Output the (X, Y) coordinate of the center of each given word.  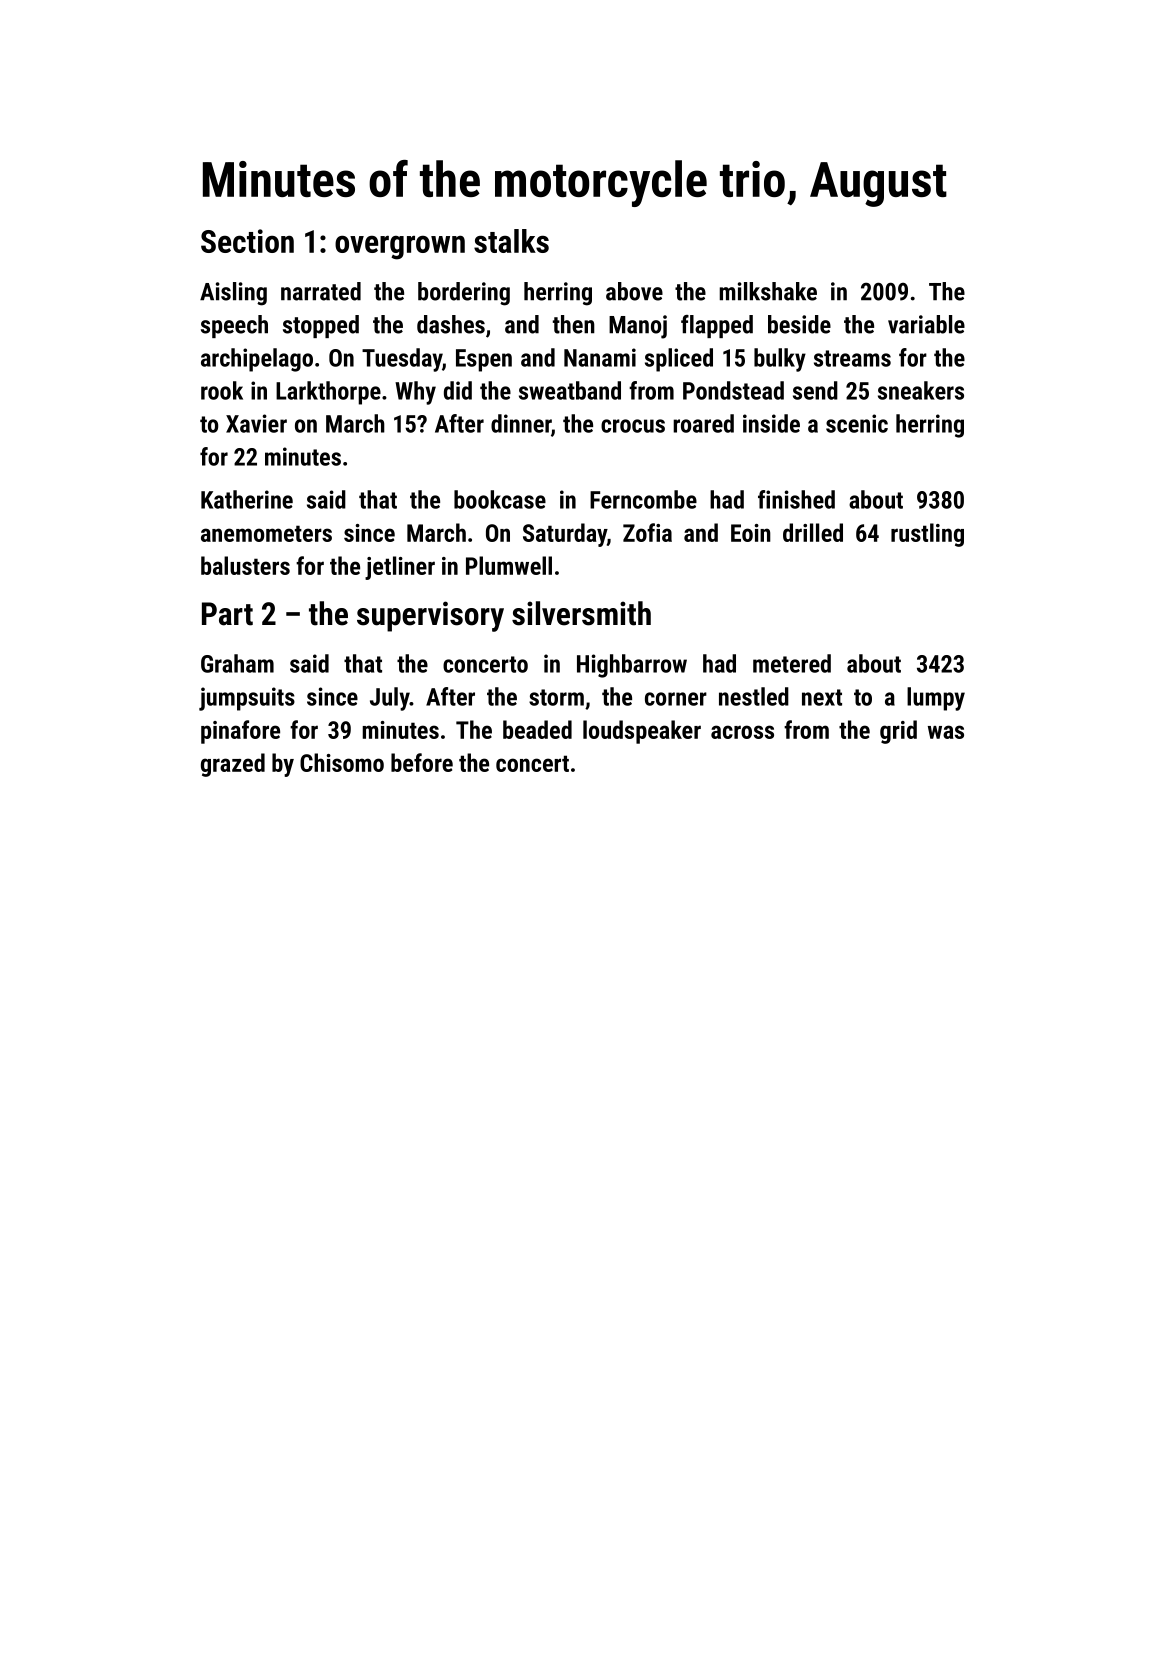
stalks (511, 241)
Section (247, 241)
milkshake (768, 291)
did (458, 390)
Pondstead (733, 390)
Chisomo (342, 762)
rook (222, 390)
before (422, 762)
